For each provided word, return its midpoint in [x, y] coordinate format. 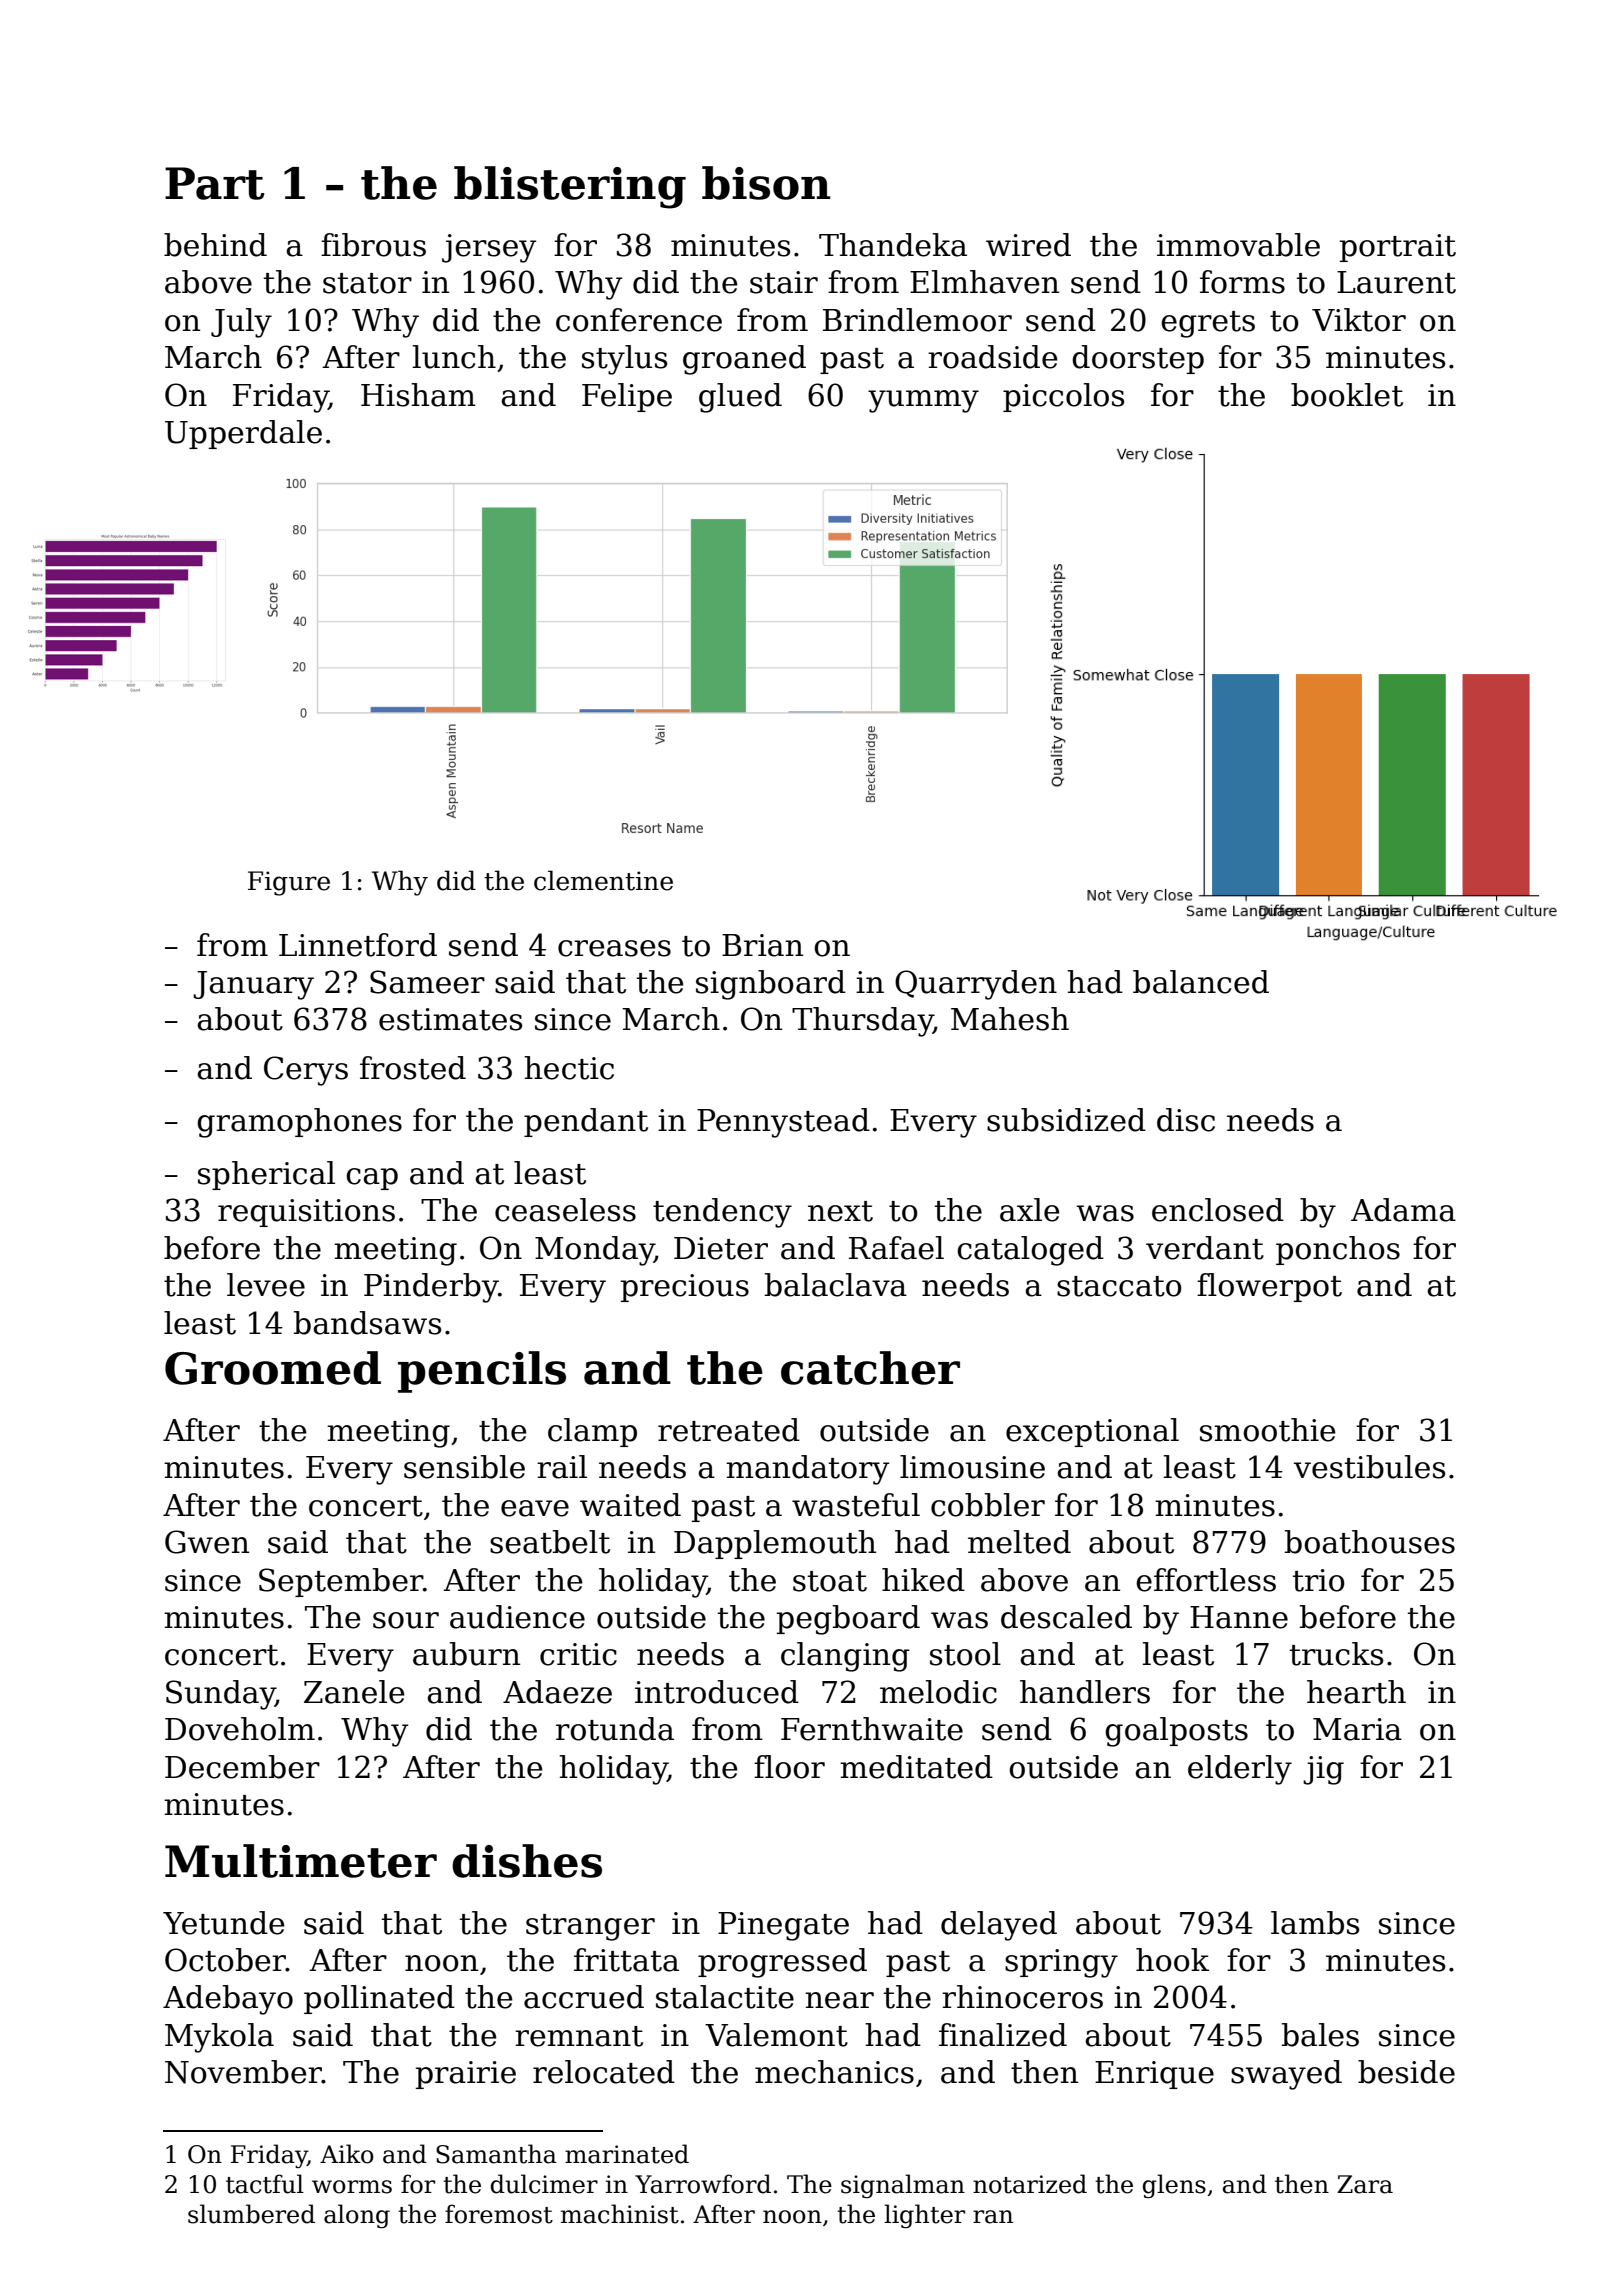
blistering [570, 187]
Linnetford [358, 945]
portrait [1398, 248]
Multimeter [301, 1861]
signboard [771, 985]
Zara [1365, 2184]
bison [766, 183]
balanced [1201, 982]
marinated [627, 2154]
